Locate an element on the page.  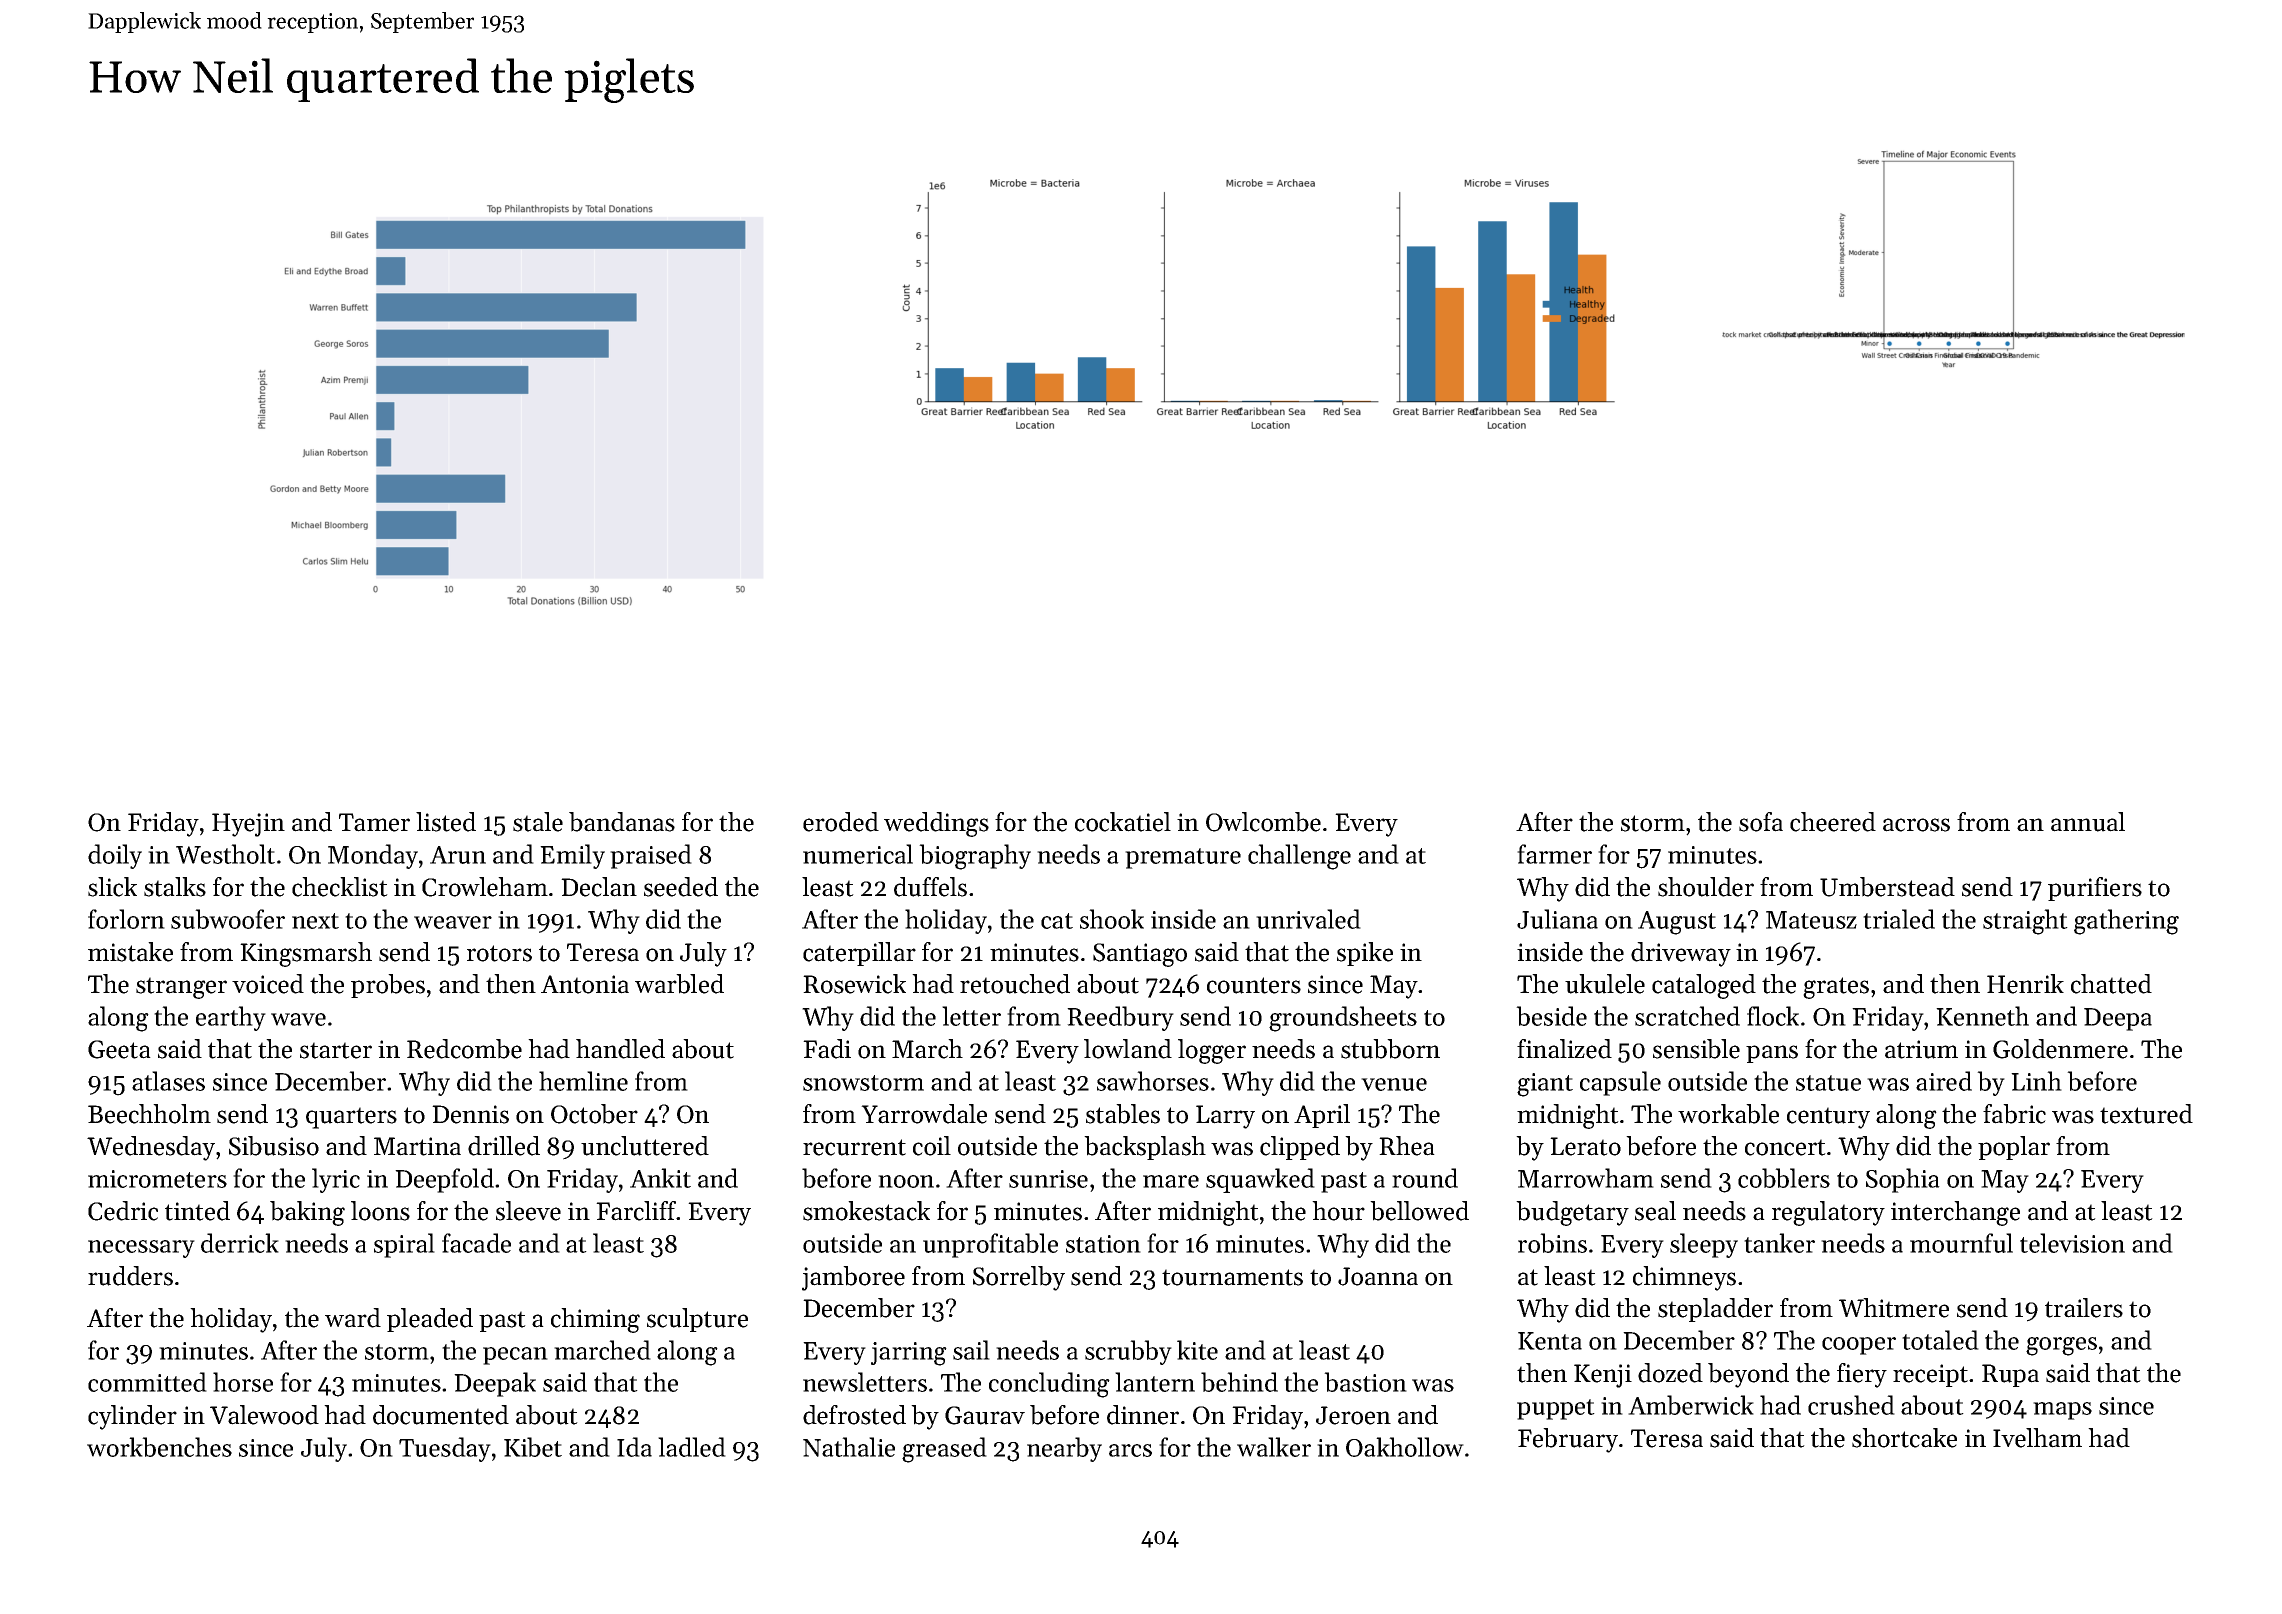
chiming is located at coordinates (595, 1320).
